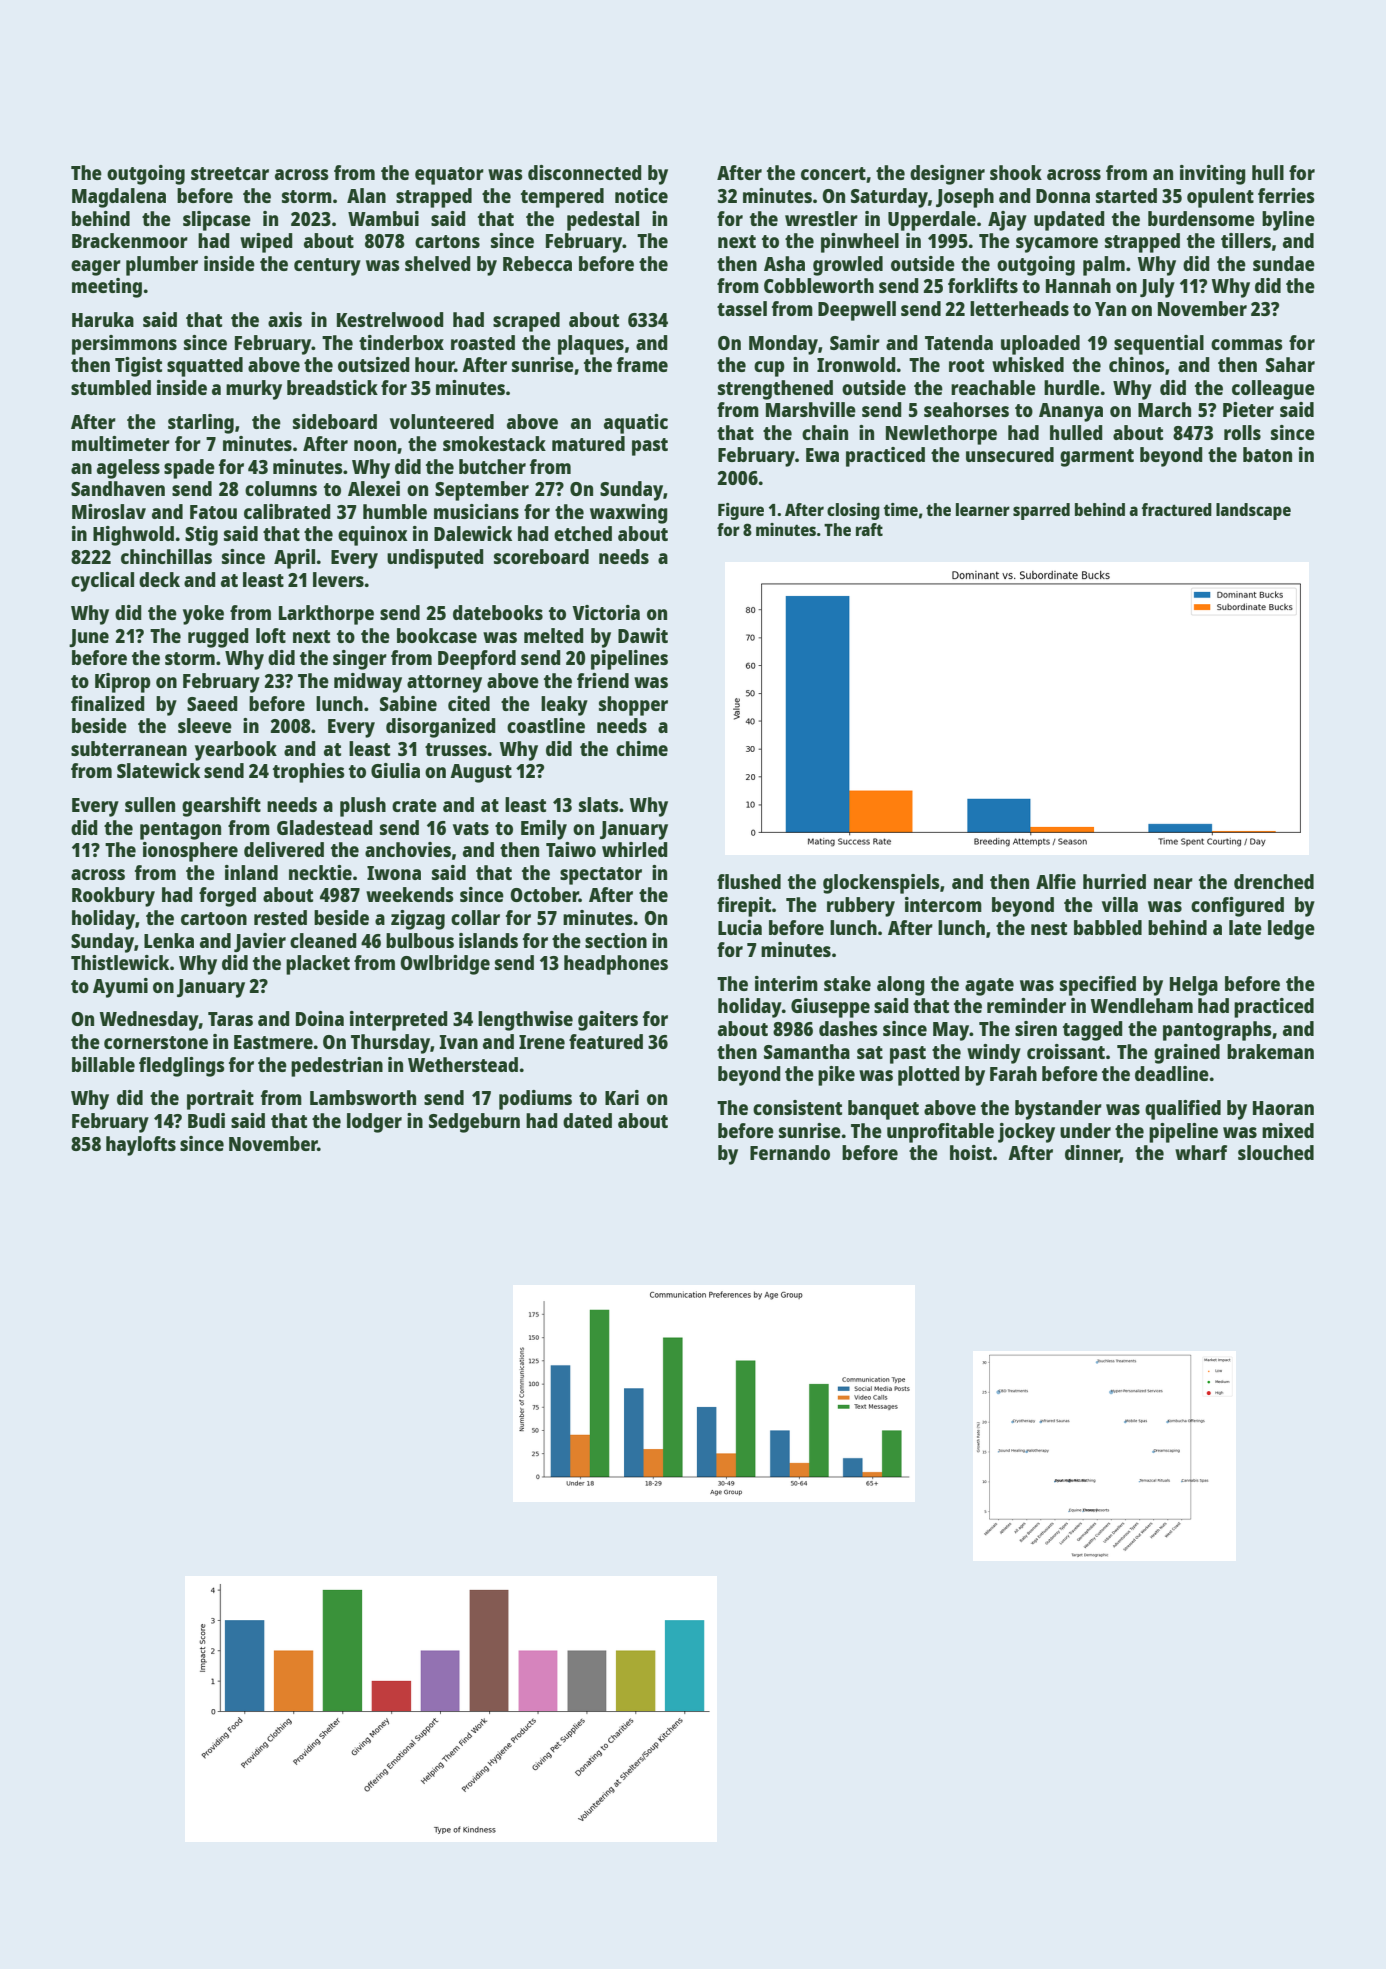 This screenshot has width=1386, height=1969. What do you see at coordinates (869, 529) in the screenshot?
I see `raft` at bounding box center [869, 529].
